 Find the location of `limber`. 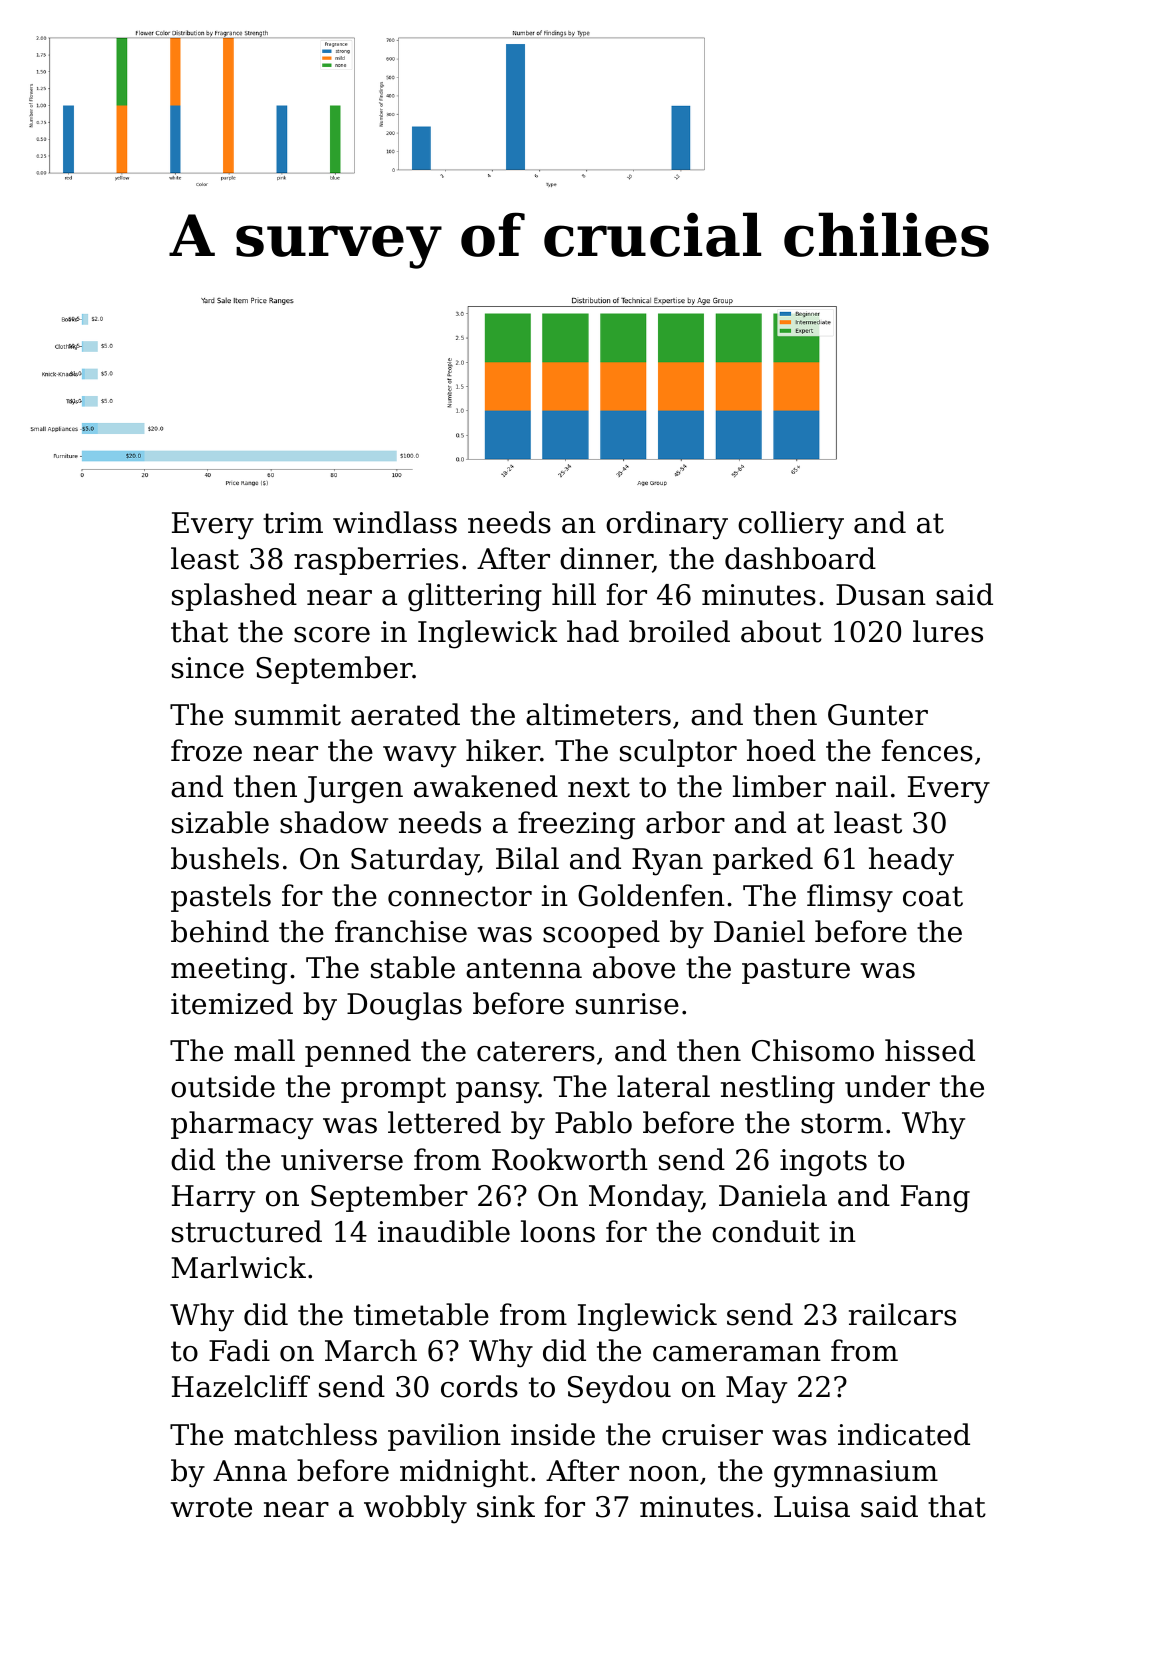

limber is located at coordinates (779, 786).
